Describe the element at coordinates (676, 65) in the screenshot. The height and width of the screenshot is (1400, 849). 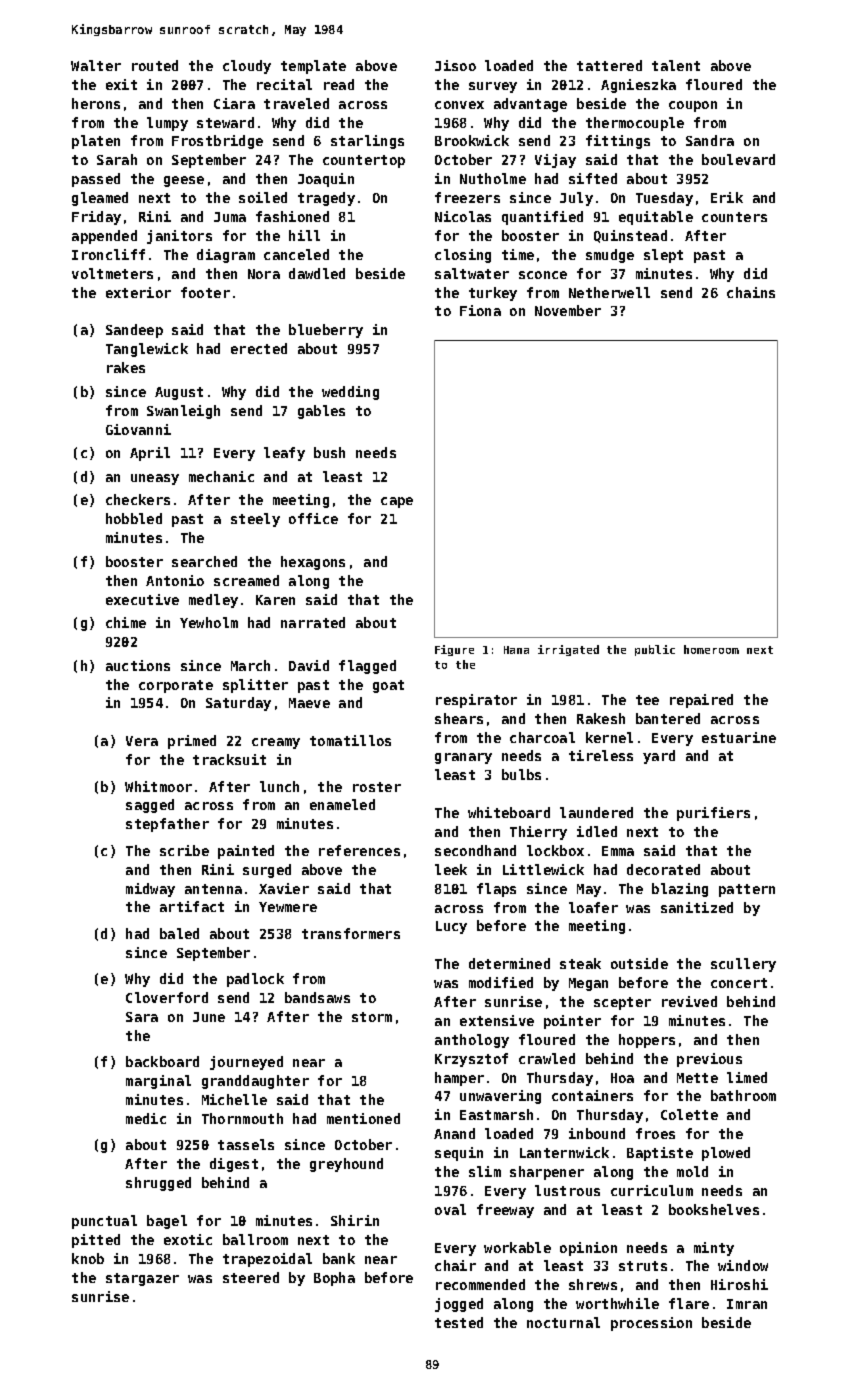
I see `talent` at that location.
